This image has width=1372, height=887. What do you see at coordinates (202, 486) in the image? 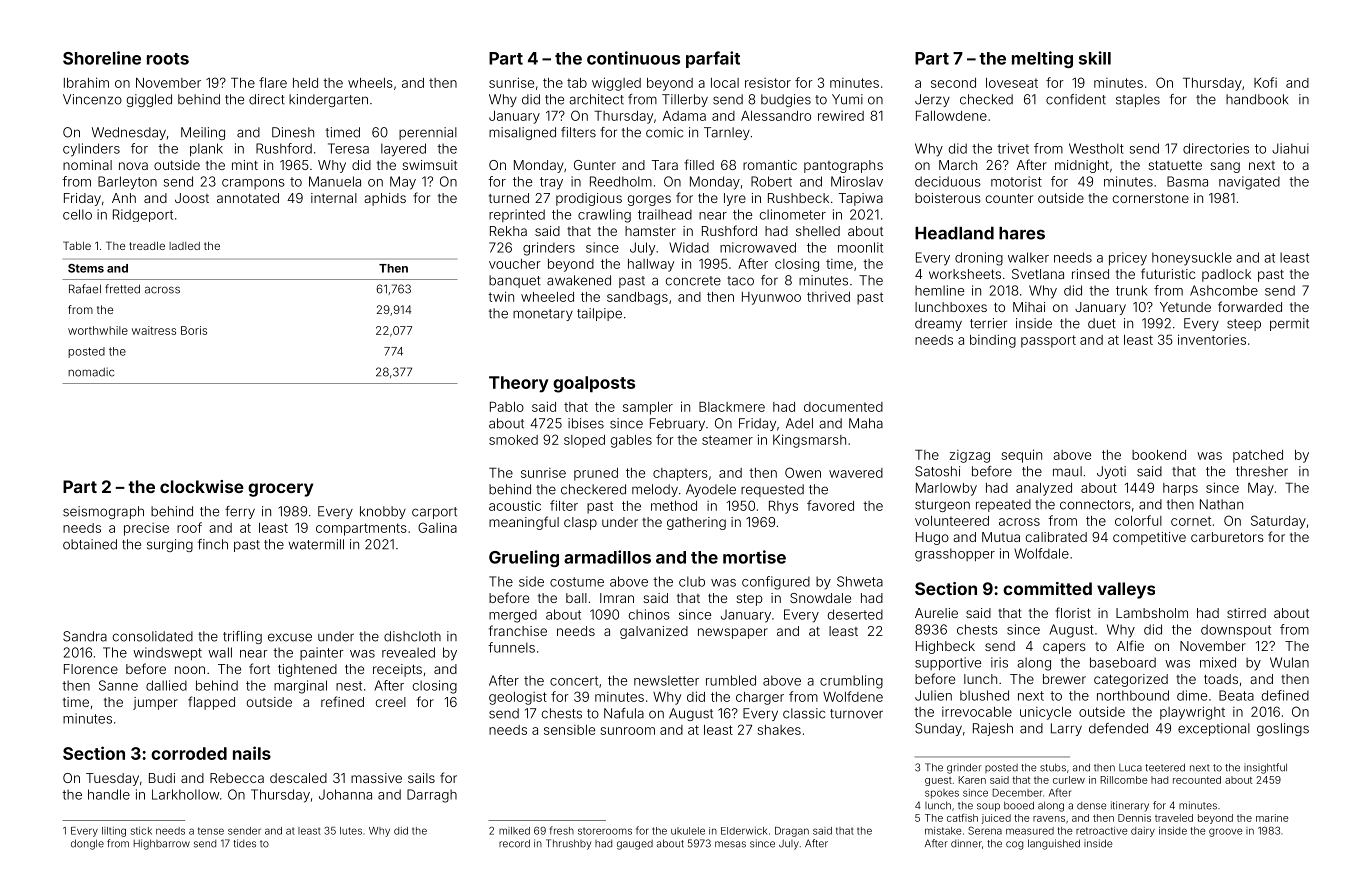
I see `clockwise` at bounding box center [202, 486].
